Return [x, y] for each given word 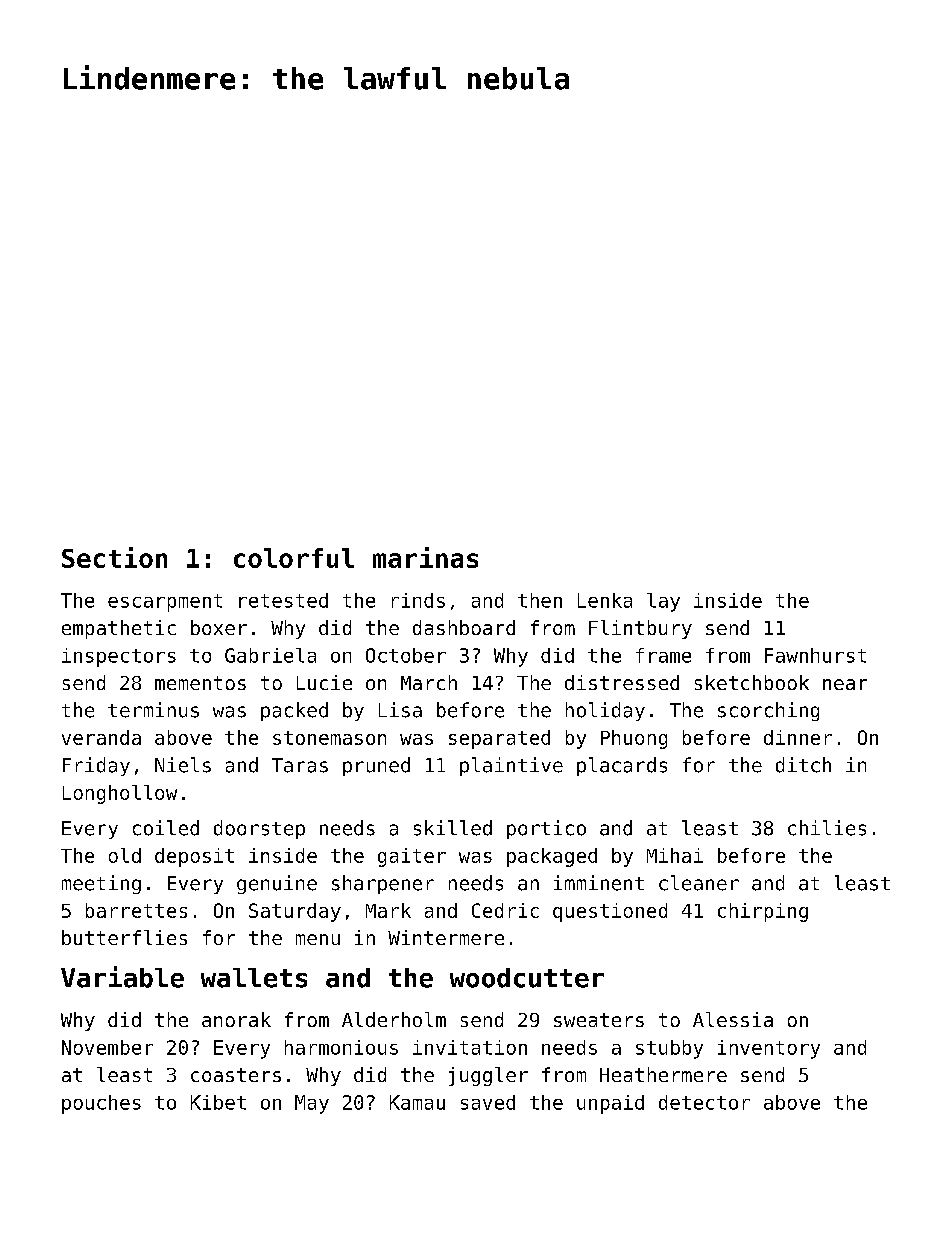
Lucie [324, 682]
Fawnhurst [815, 655]
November [107, 1047]
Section [114, 557]
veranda [101, 737]
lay [663, 602]
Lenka [605, 600]
